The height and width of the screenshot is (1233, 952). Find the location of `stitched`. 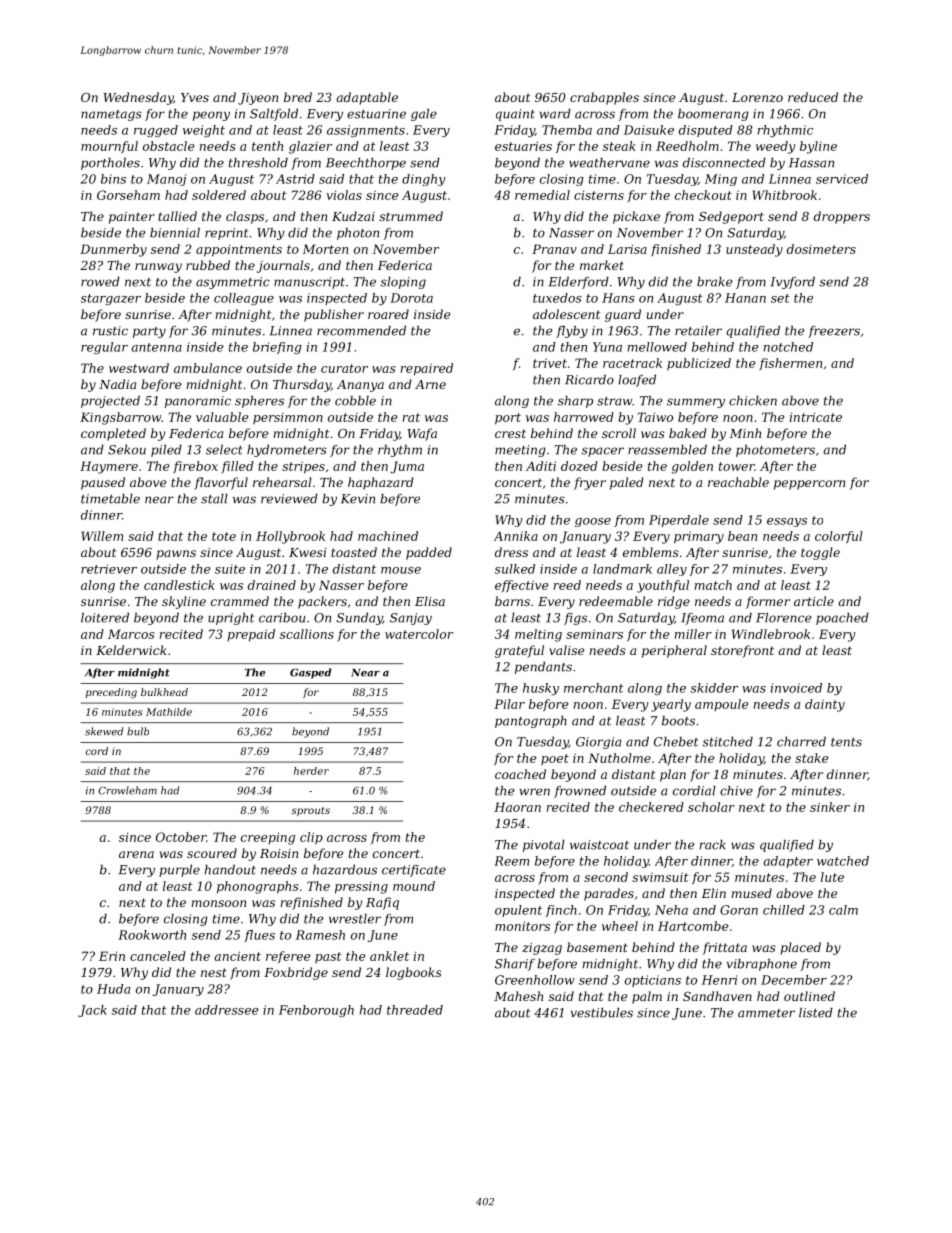

stitched is located at coordinates (727, 742).
